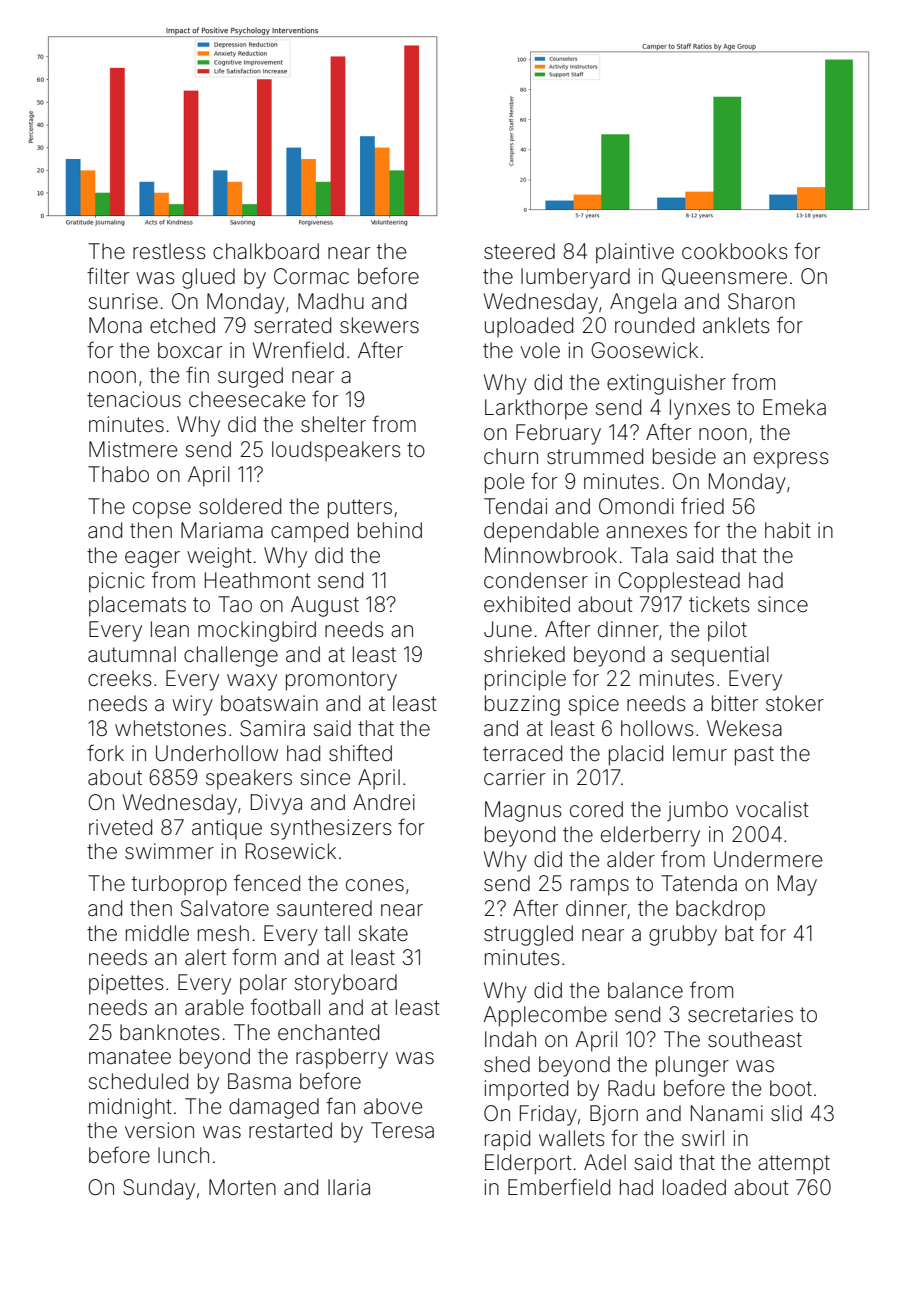  What do you see at coordinates (735, 703) in the document?
I see `bitter` at bounding box center [735, 703].
